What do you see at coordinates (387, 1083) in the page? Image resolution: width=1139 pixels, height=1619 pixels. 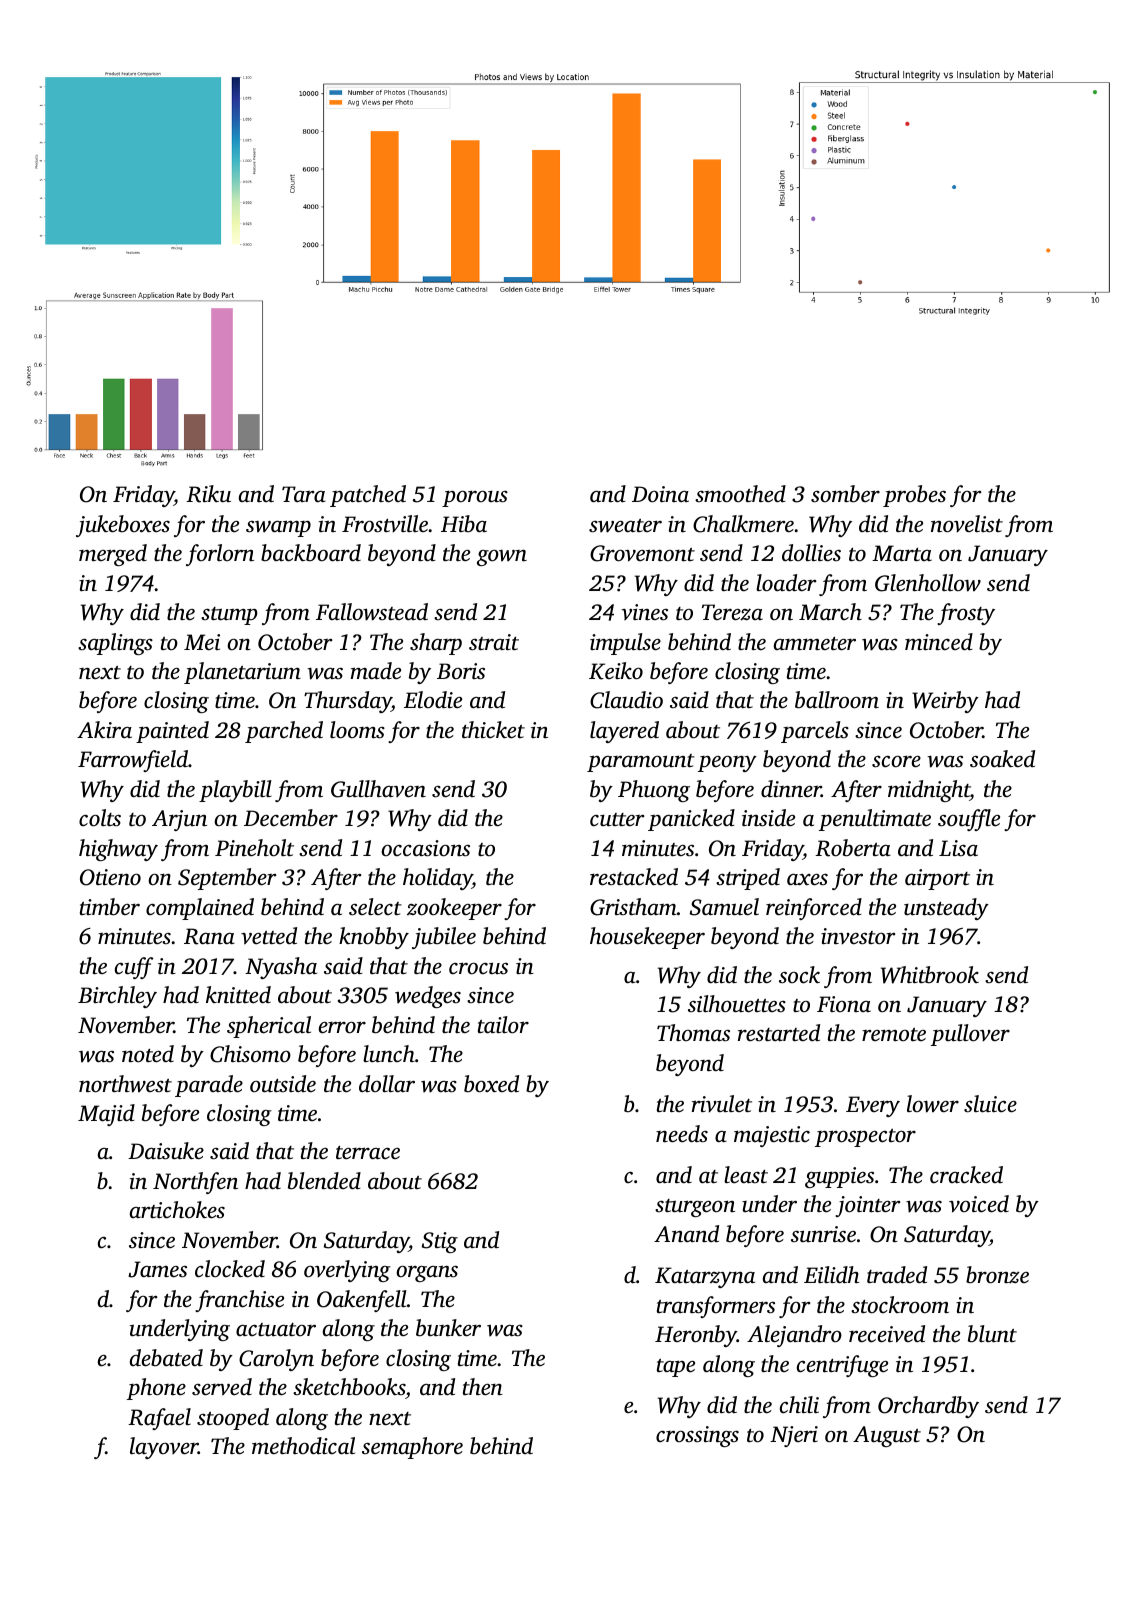 I see `dollar` at bounding box center [387, 1083].
